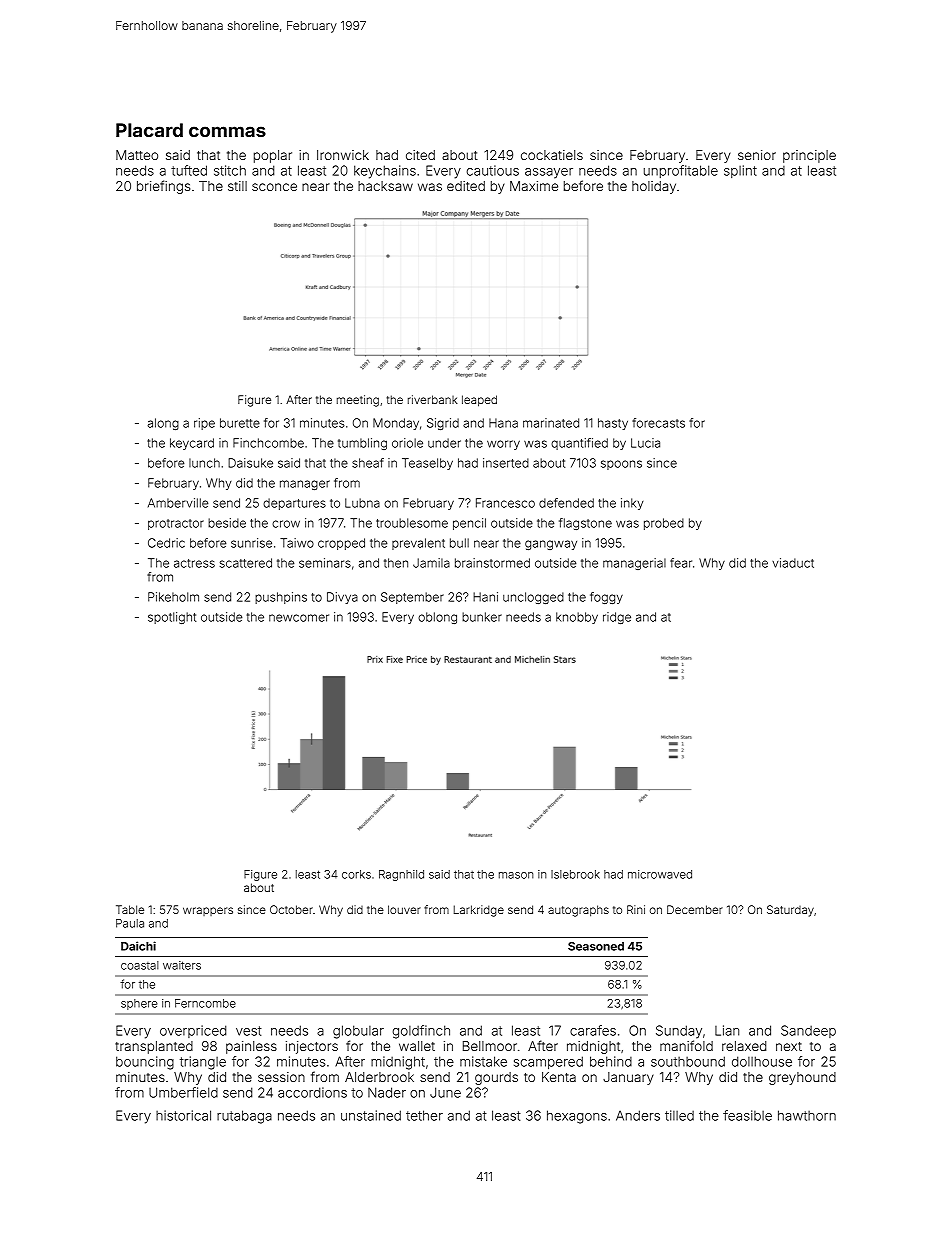 This screenshot has width=952, height=1233. I want to click on corks, so click(356, 874).
